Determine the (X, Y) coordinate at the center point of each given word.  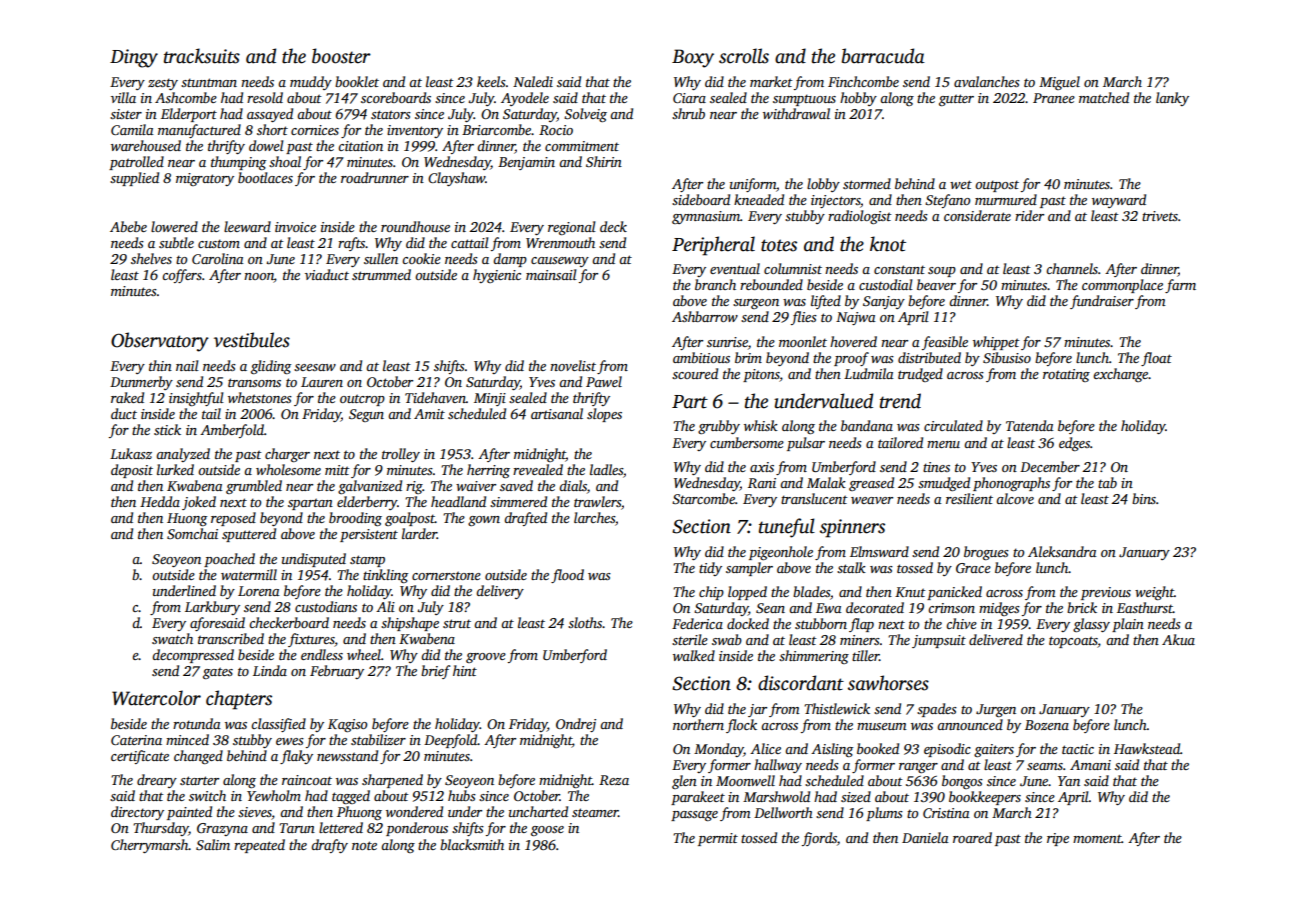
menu (943, 444)
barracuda (883, 56)
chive (961, 623)
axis (762, 467)
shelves (151, 258)
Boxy (693, 58)
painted (189, 813)
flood (567, 576)
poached (229, 560)
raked (127, 397)
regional (572, 228)
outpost (997, 186)
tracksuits (202, 56)
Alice (765, 748)
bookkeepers (985, 798)
